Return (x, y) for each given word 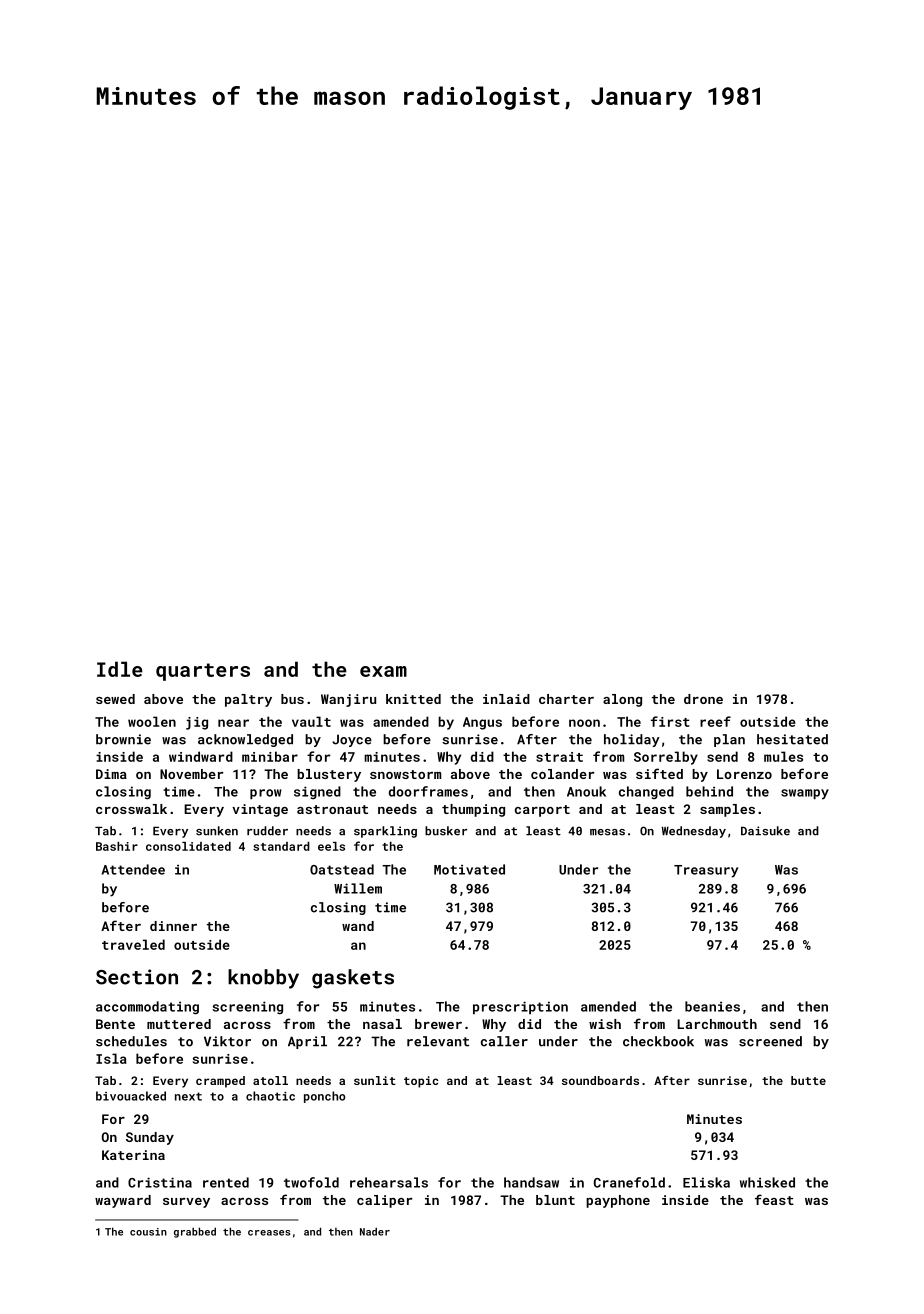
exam (383, 671)
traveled (133, 944)
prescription (520, 1007)
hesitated (792, 739)
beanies (712, 1006)
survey (186, 1203)
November (192, 774)
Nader (375, 1231)
